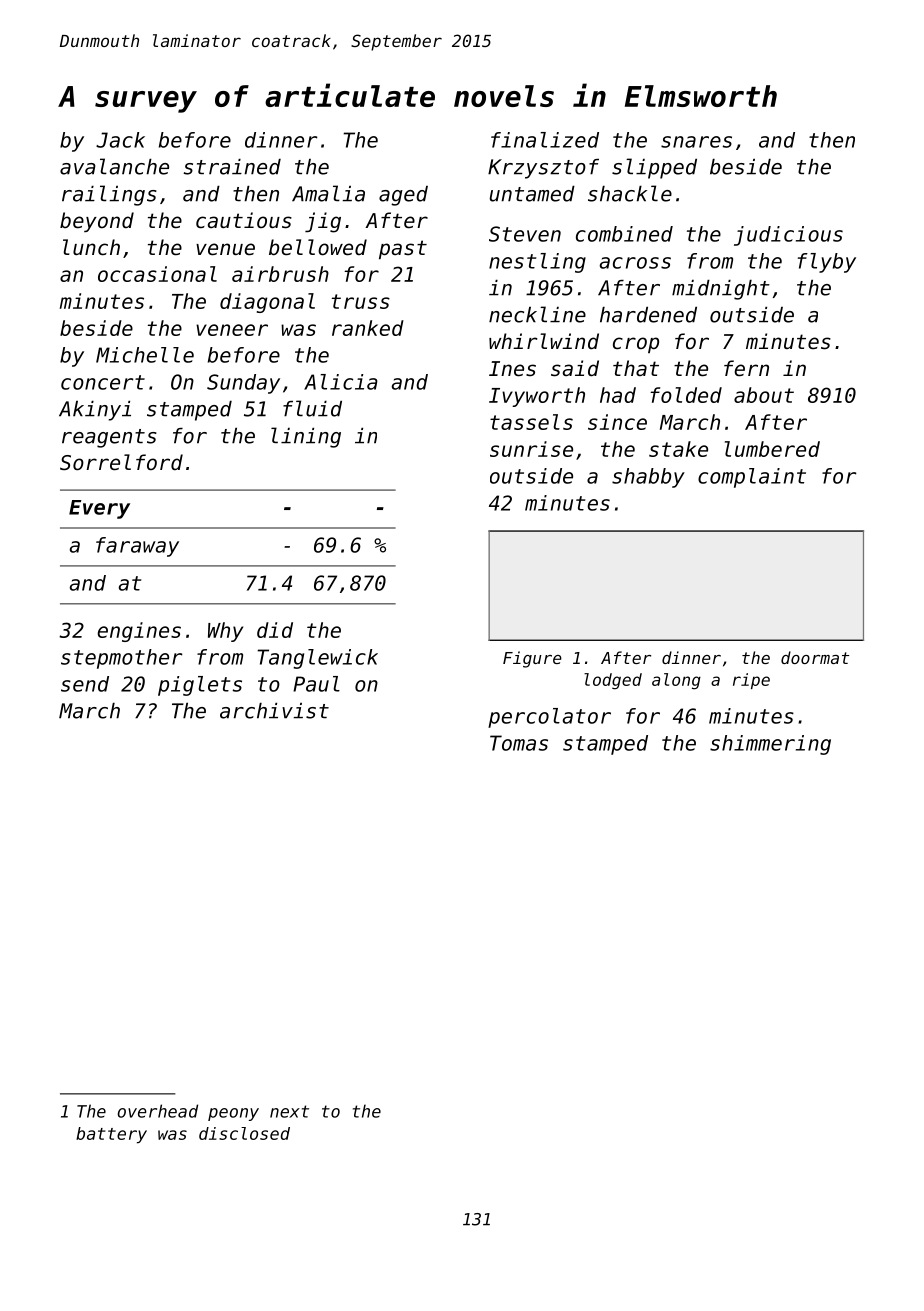 This page has width=924, height=1311. I want to click on shimmering, so click(770, 745).
